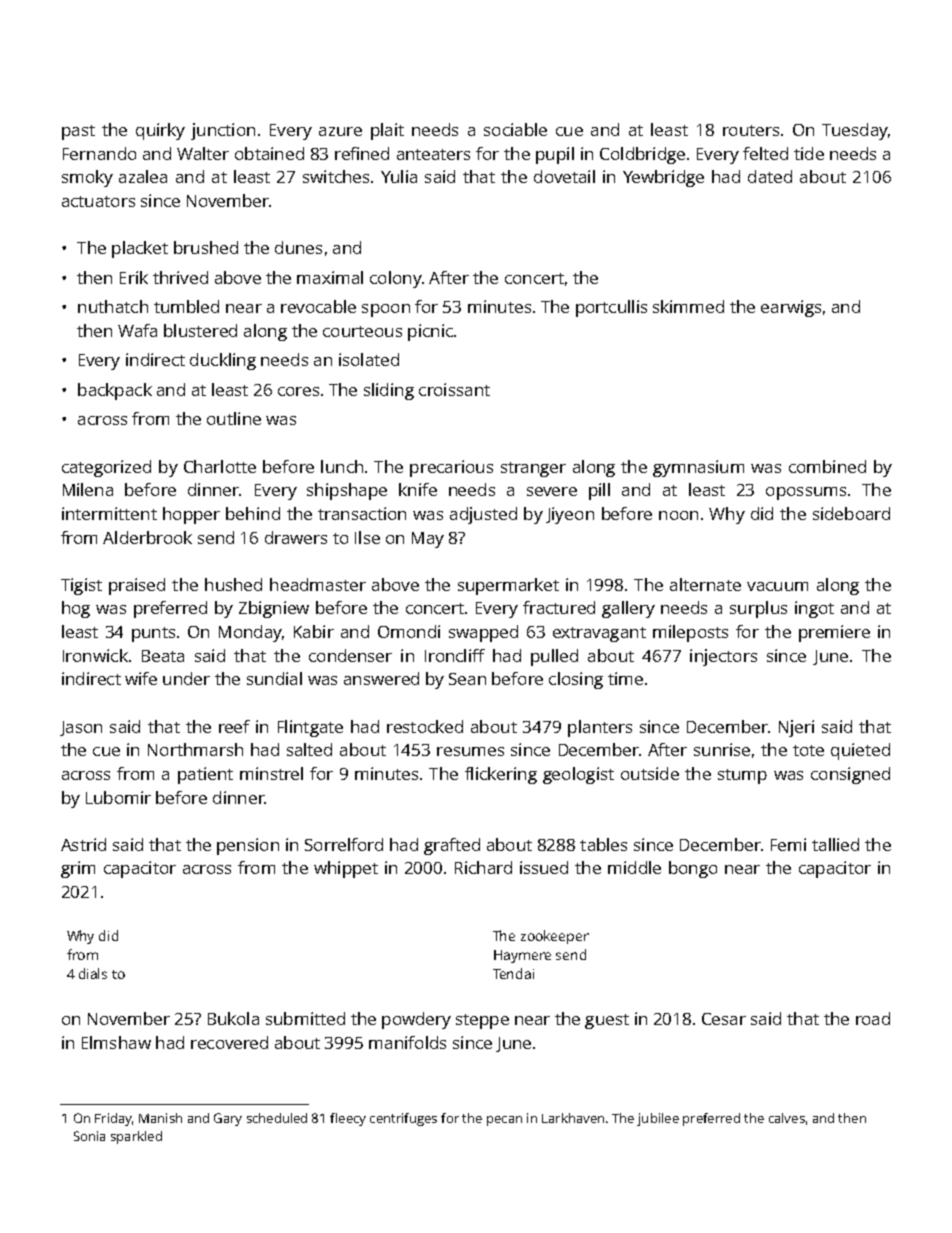 The height and width of the document is (1233, 952). What do you see at coordinates (451, 468) in the document?
I see `precarious` at bounding box center [451, 468].
